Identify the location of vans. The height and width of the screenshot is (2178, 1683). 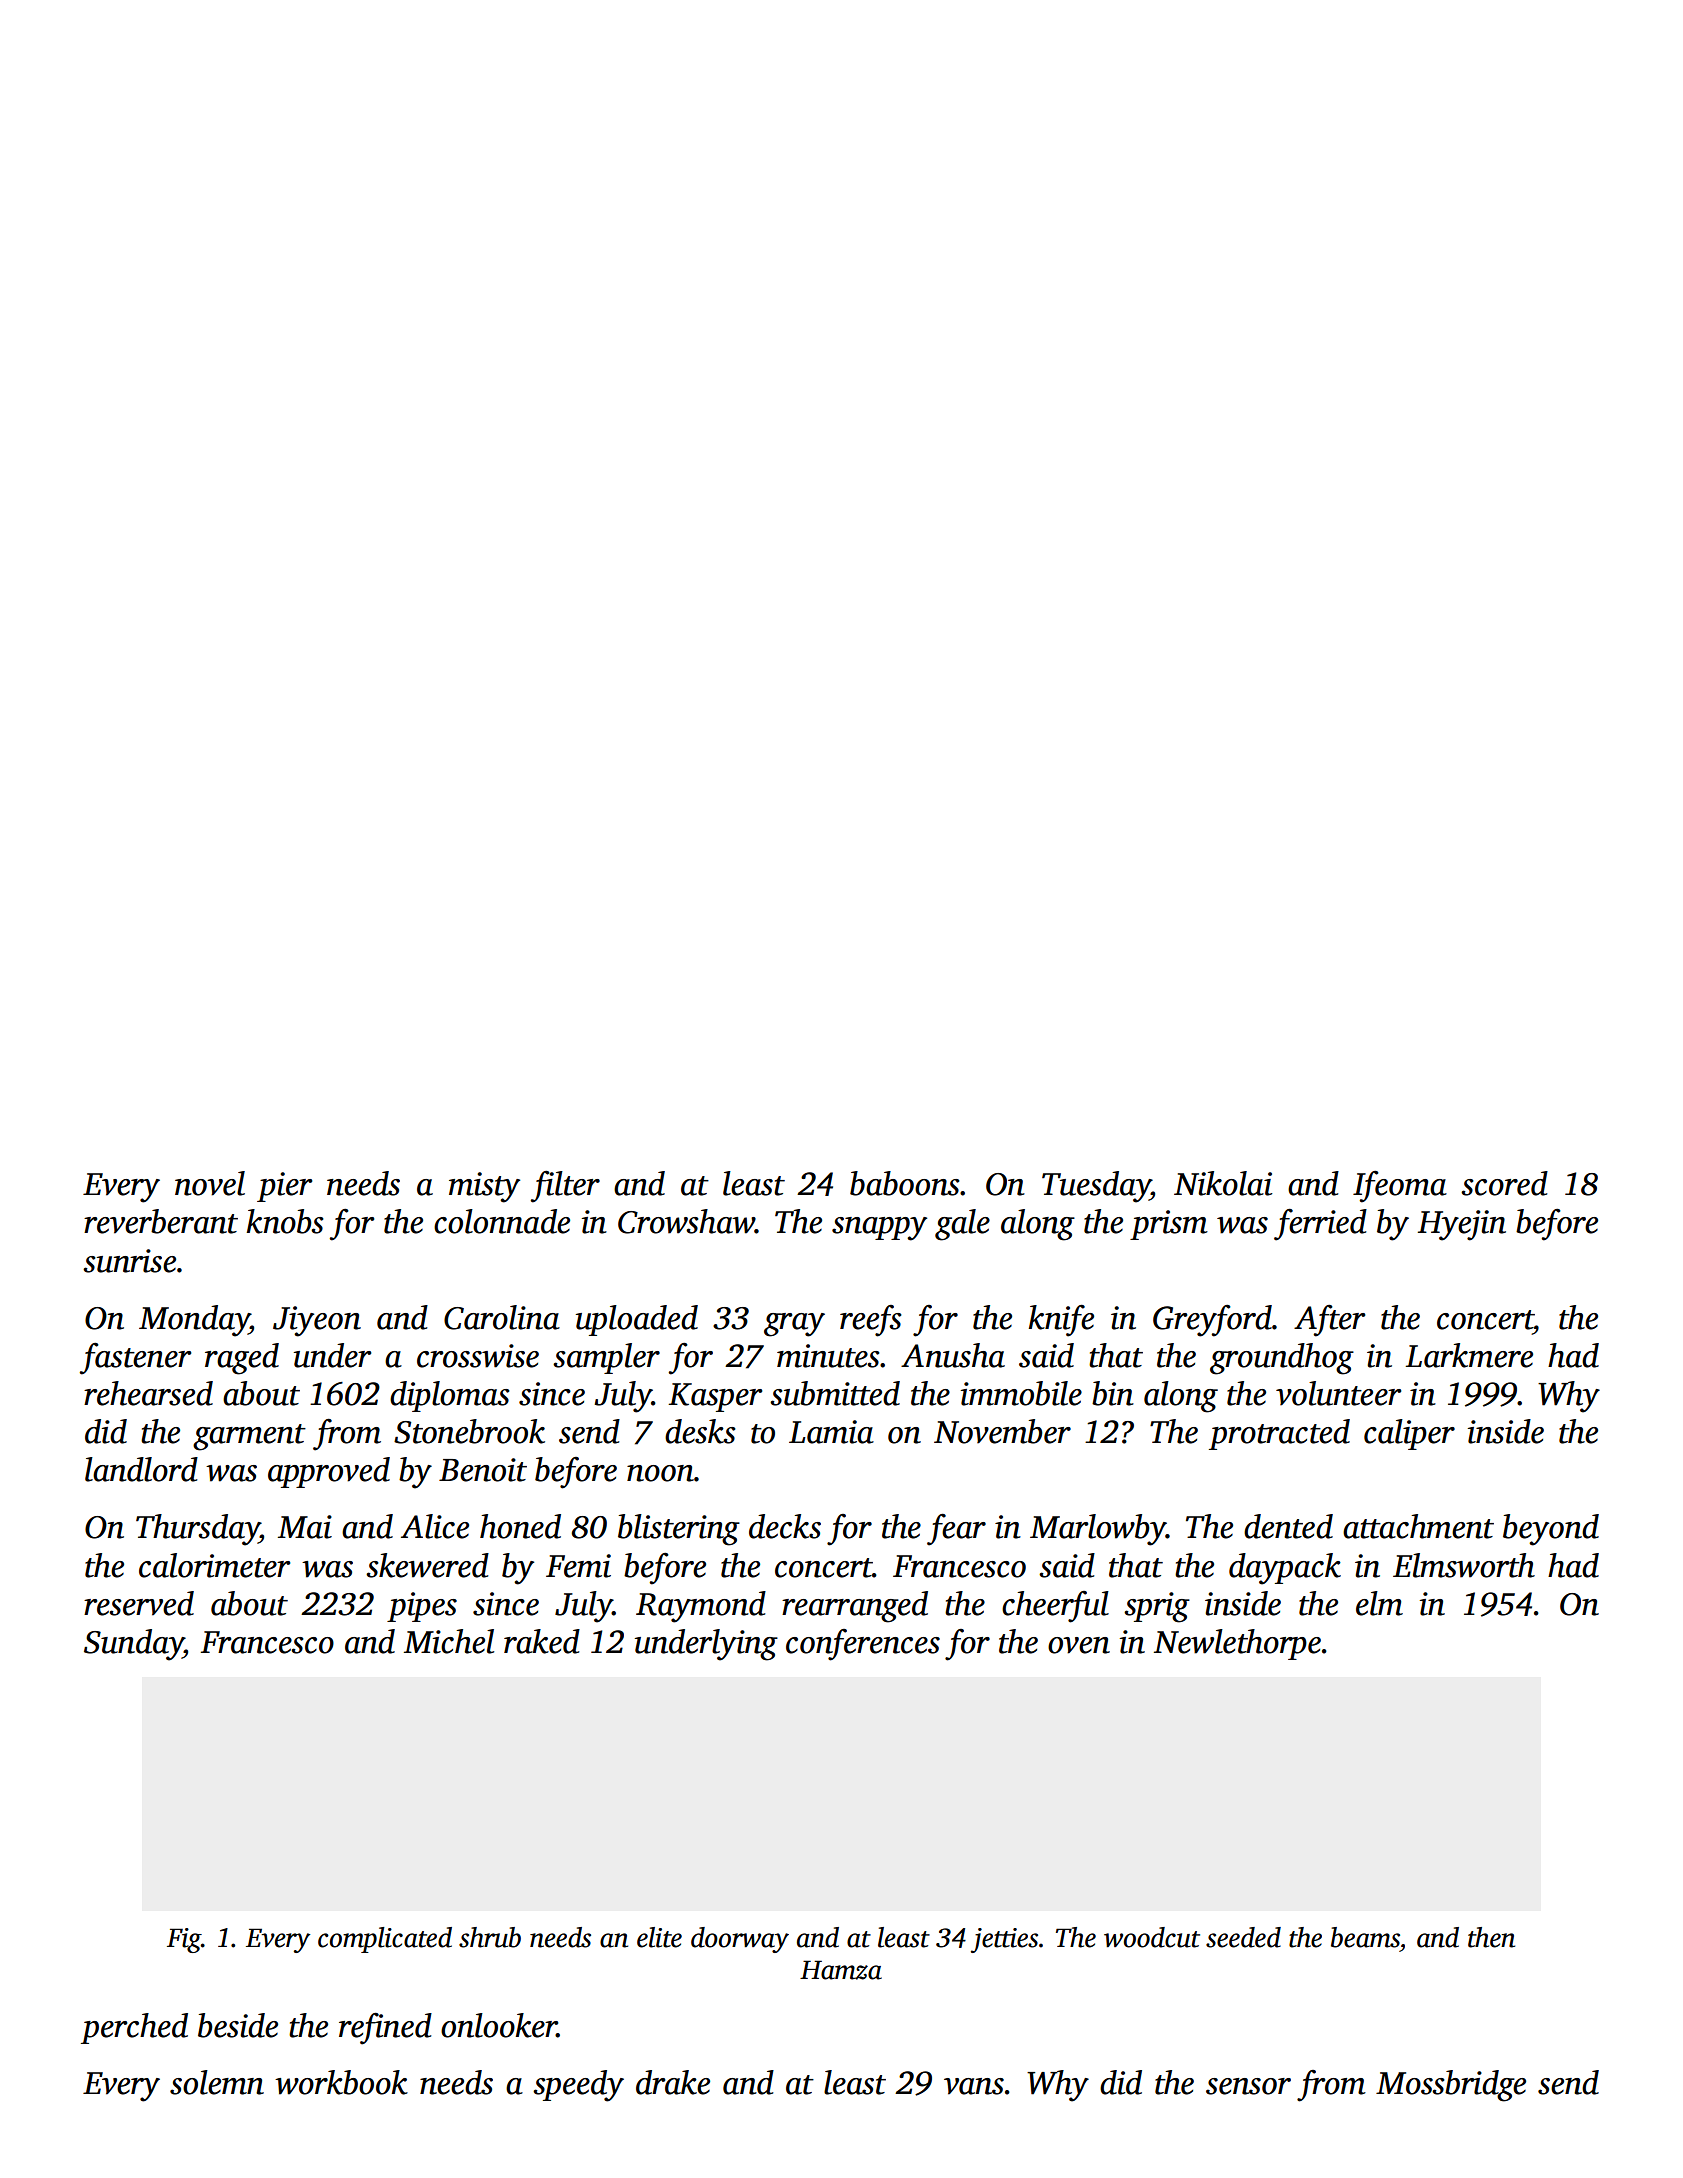
(974, 2086).
